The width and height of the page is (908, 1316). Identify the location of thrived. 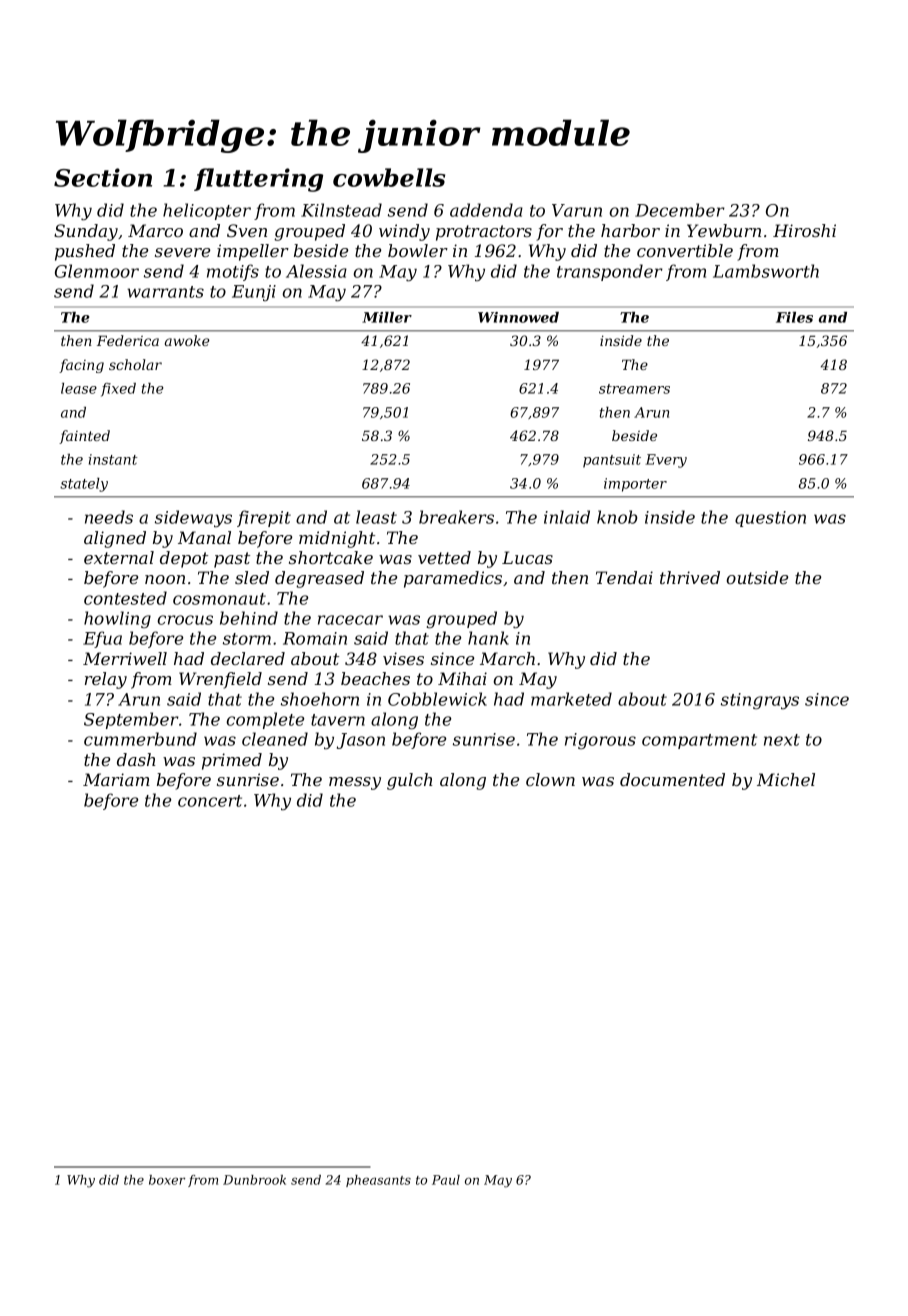
(690, 577).
